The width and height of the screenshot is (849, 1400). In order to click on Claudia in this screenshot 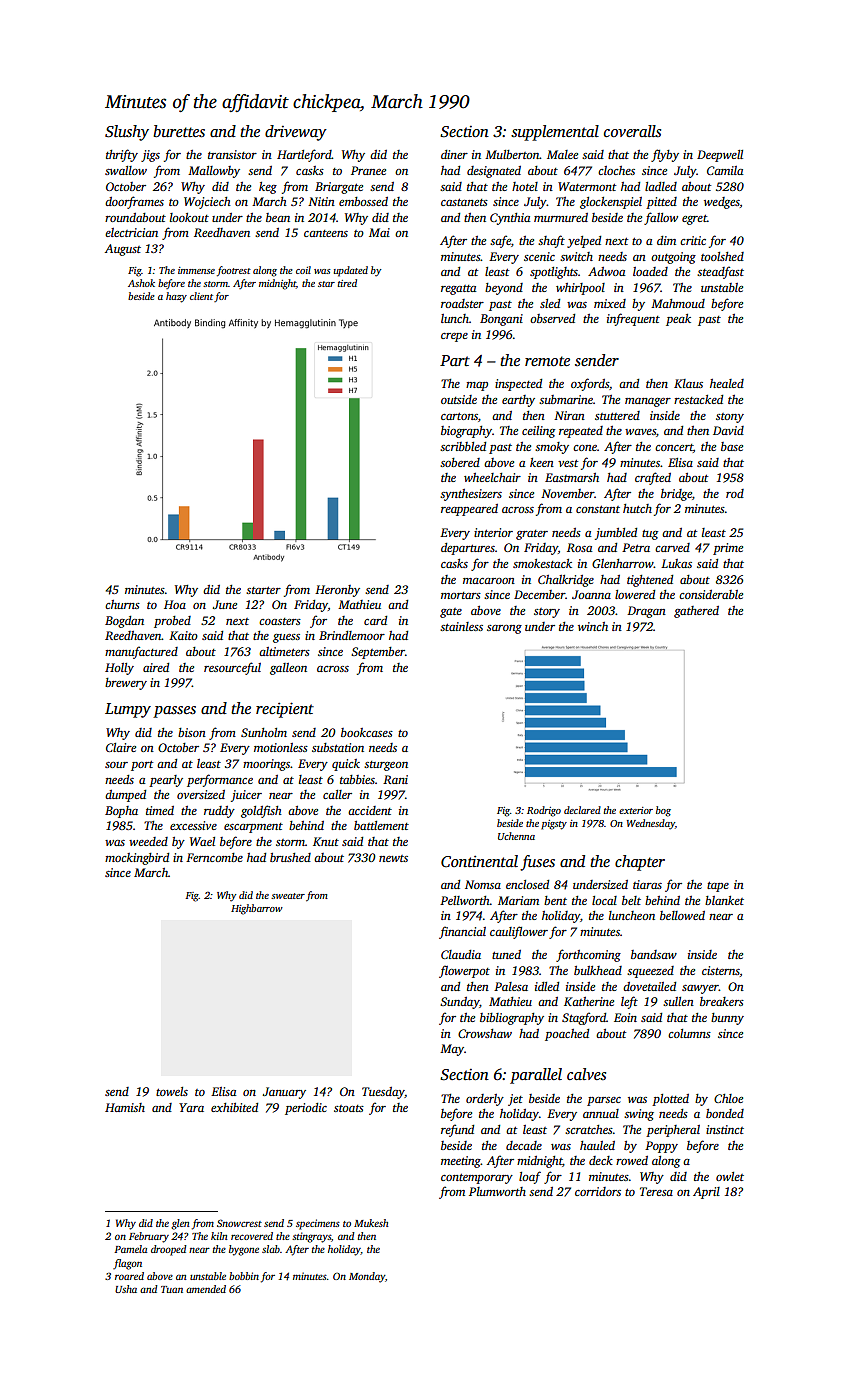, I will do `click(461, 954)`.
